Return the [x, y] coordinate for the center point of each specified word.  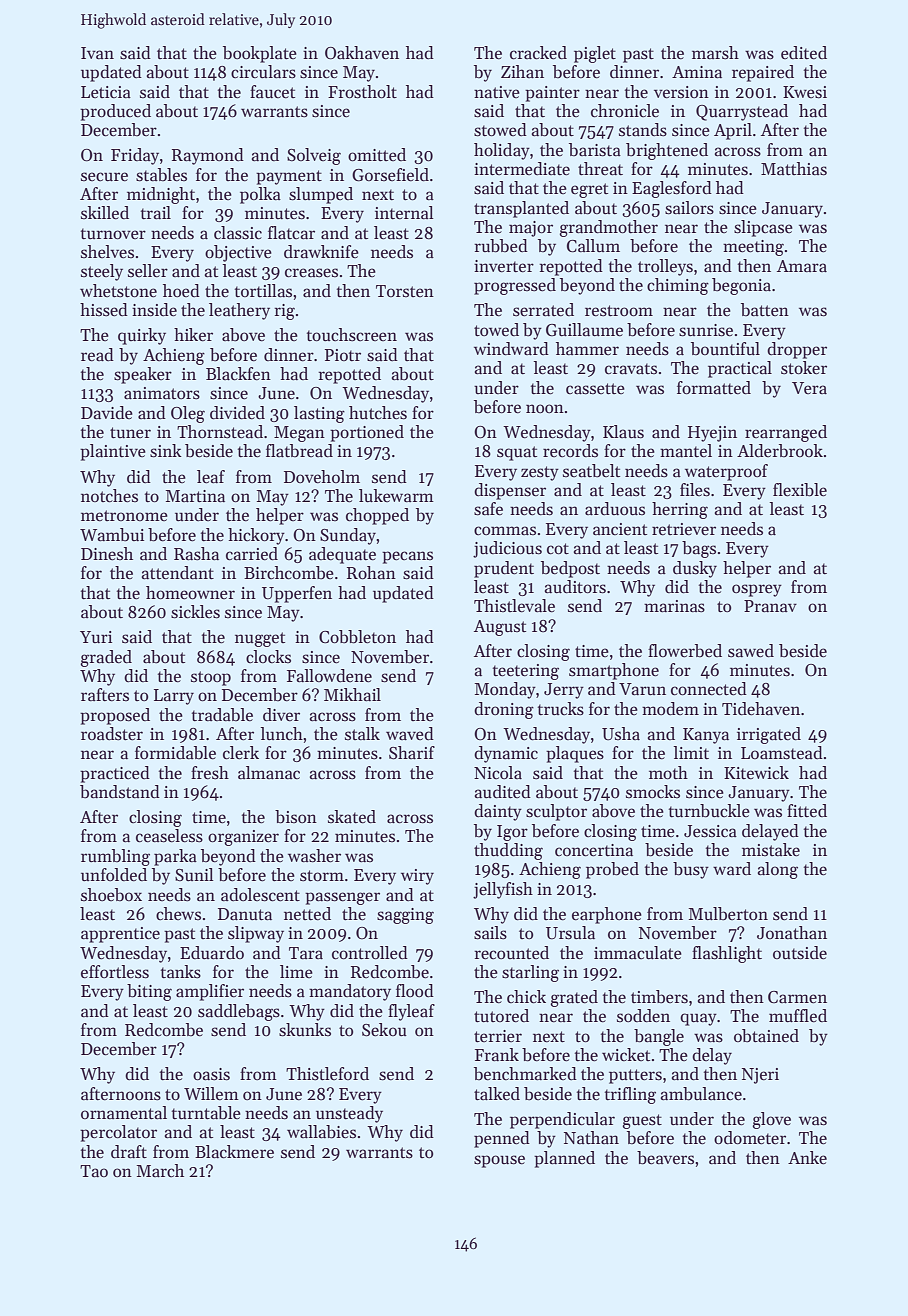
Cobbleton [357, 637]
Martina [195, 496]
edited [804, 53]
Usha [621, 734]
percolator [118, 1133]
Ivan [97, 53]
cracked [538, 53]
